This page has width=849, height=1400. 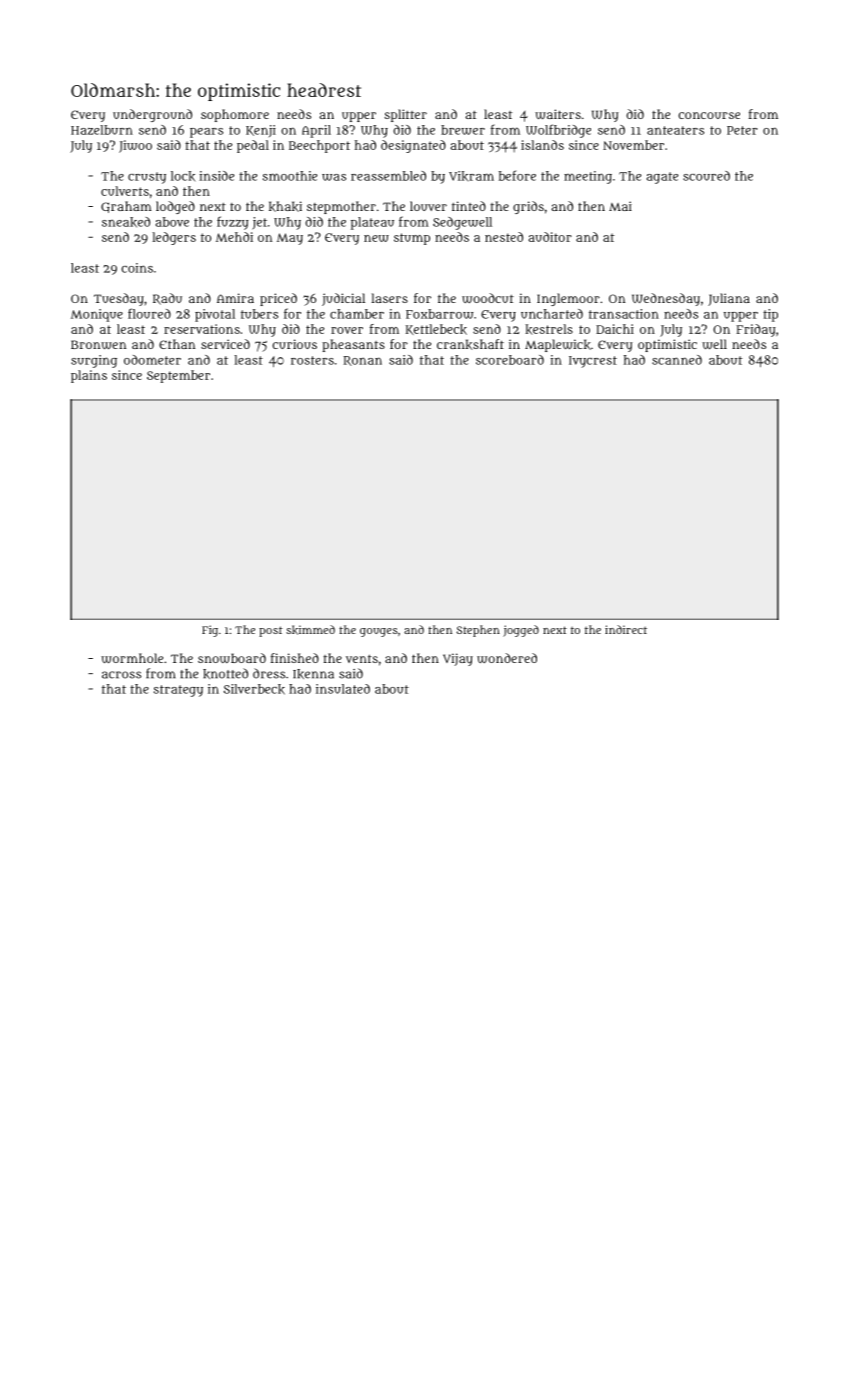 What do you see at coordinates (677, 360) in the page?
I see `scanned` at bounding box center [677, 360].
